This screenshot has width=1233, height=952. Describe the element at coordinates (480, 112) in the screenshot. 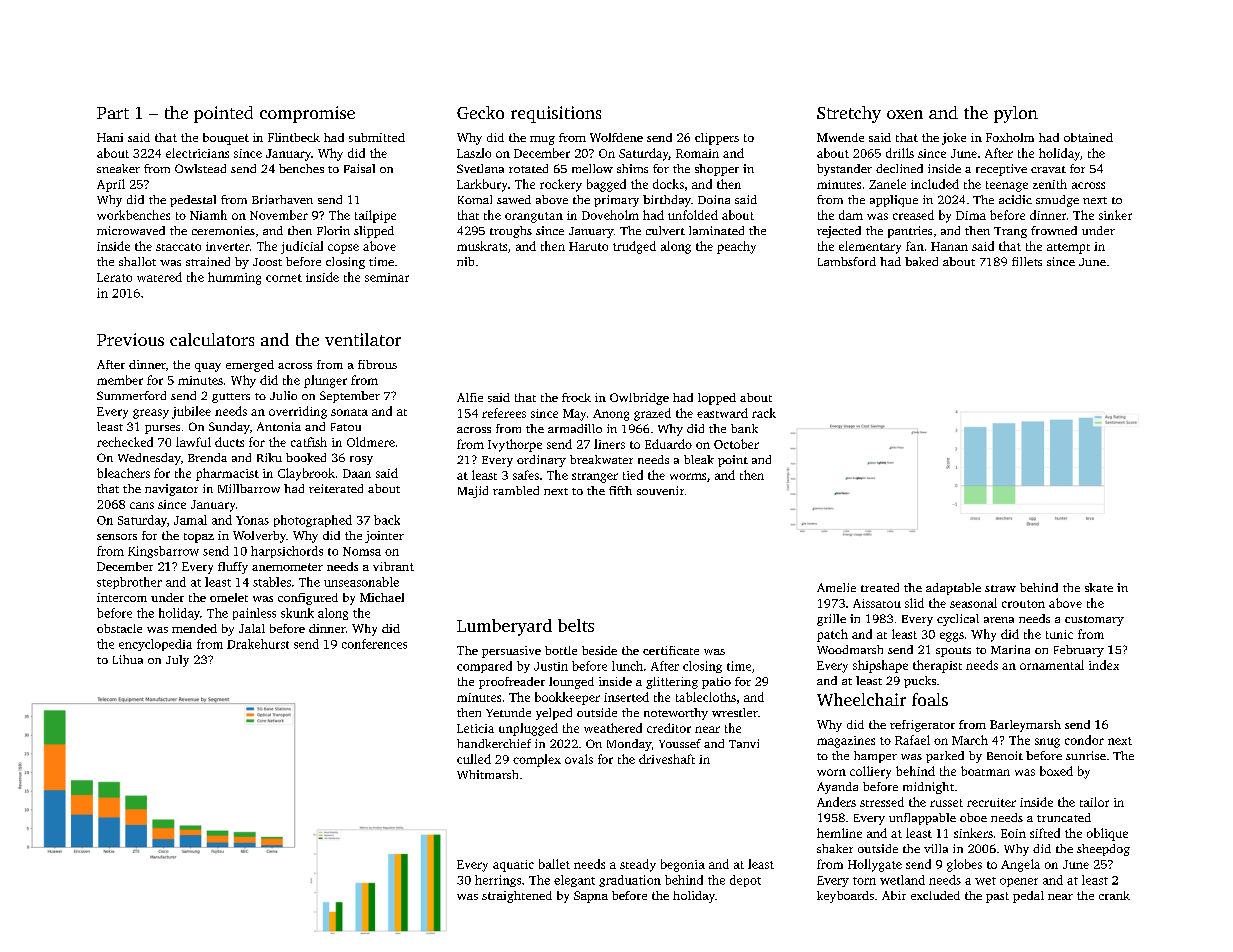

I see `Gecko` at that location.
